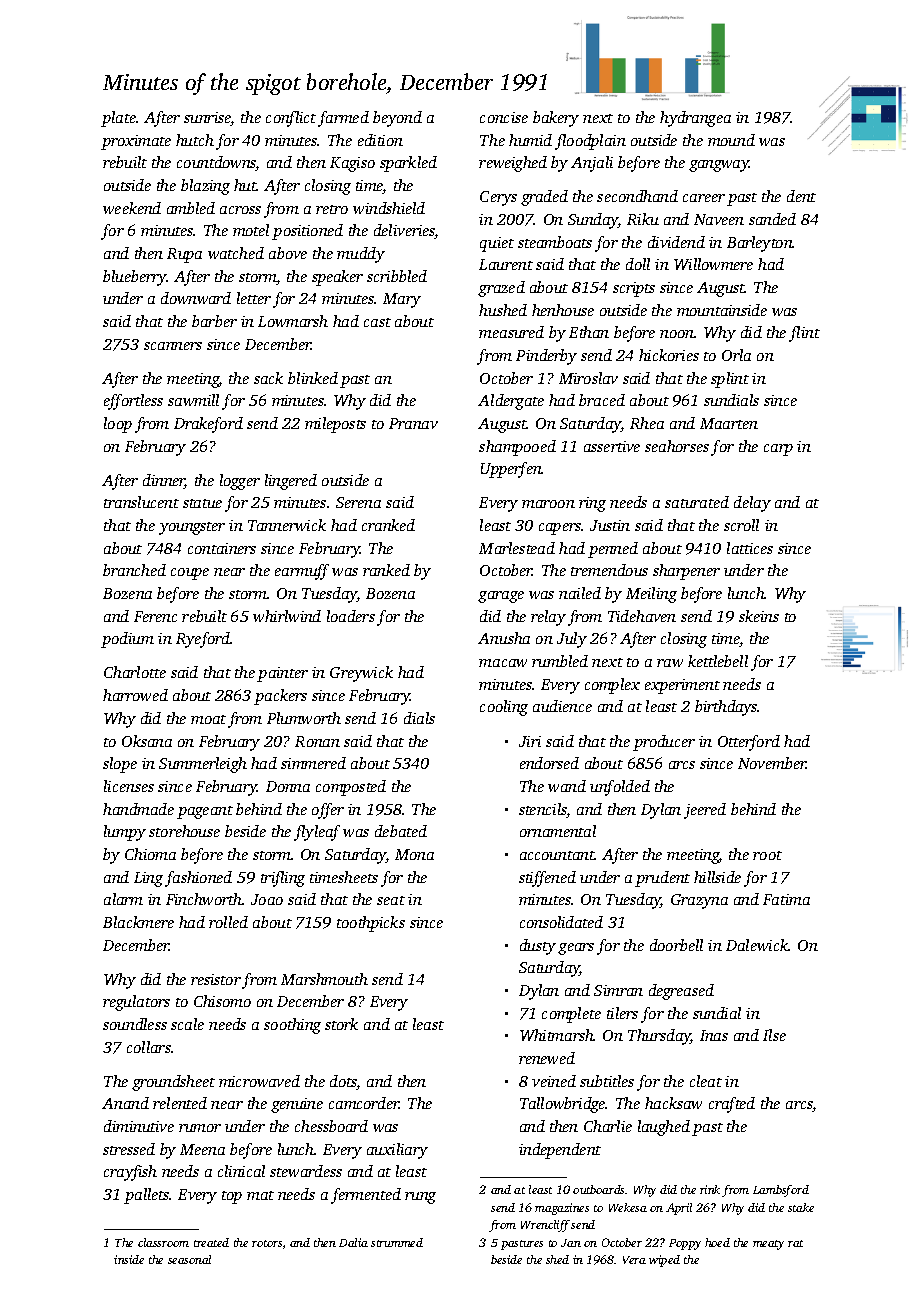  Describe the element at coordinates (664, 1261) in the page. I see `wiped` at that location.
